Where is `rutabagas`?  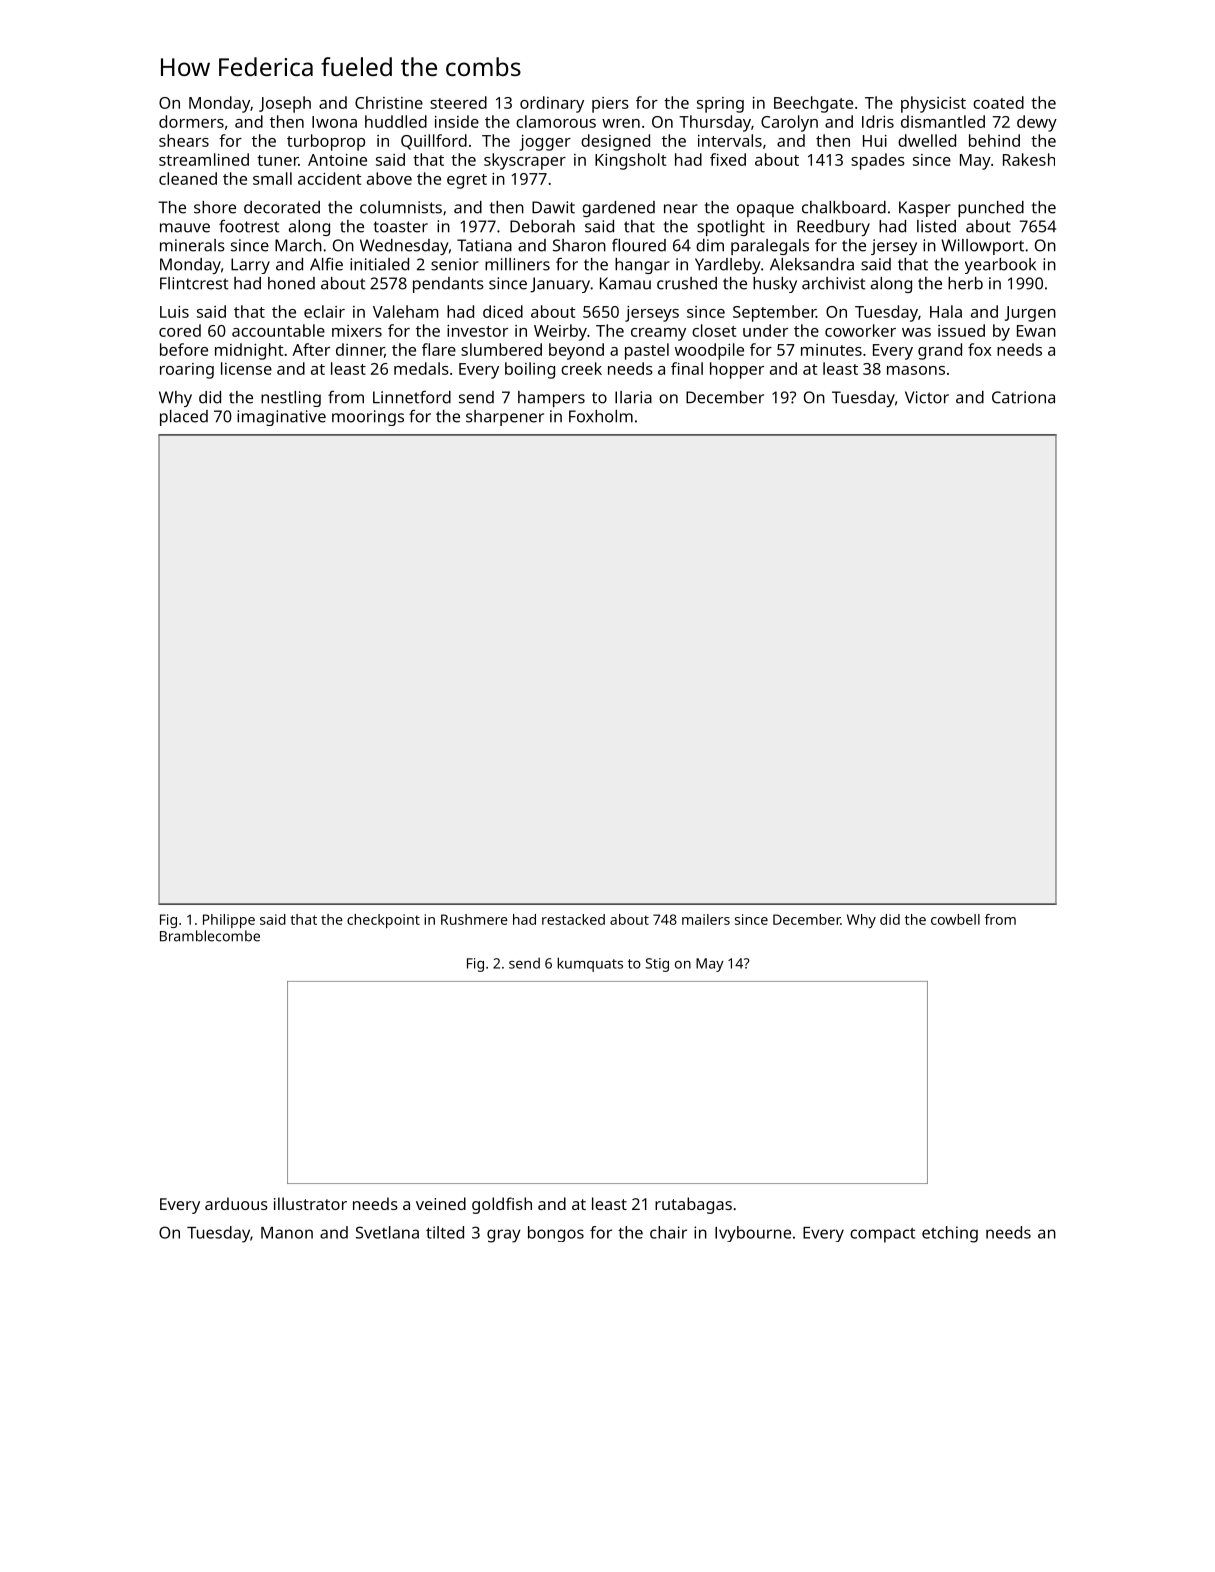 rutabagas is located at coordinates (693, 1205).
